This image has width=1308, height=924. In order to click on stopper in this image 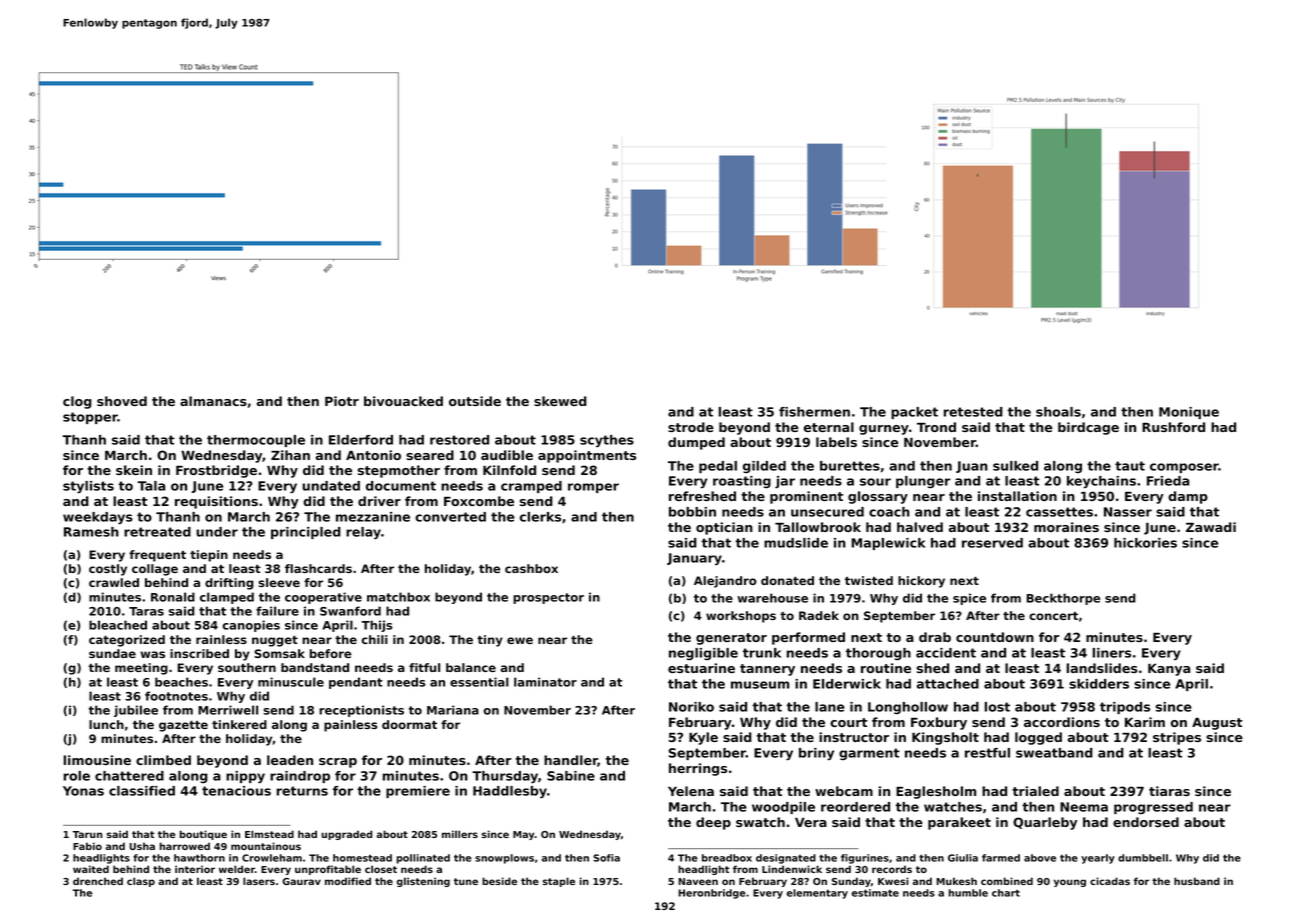, I will do `click(90, 418)`.
